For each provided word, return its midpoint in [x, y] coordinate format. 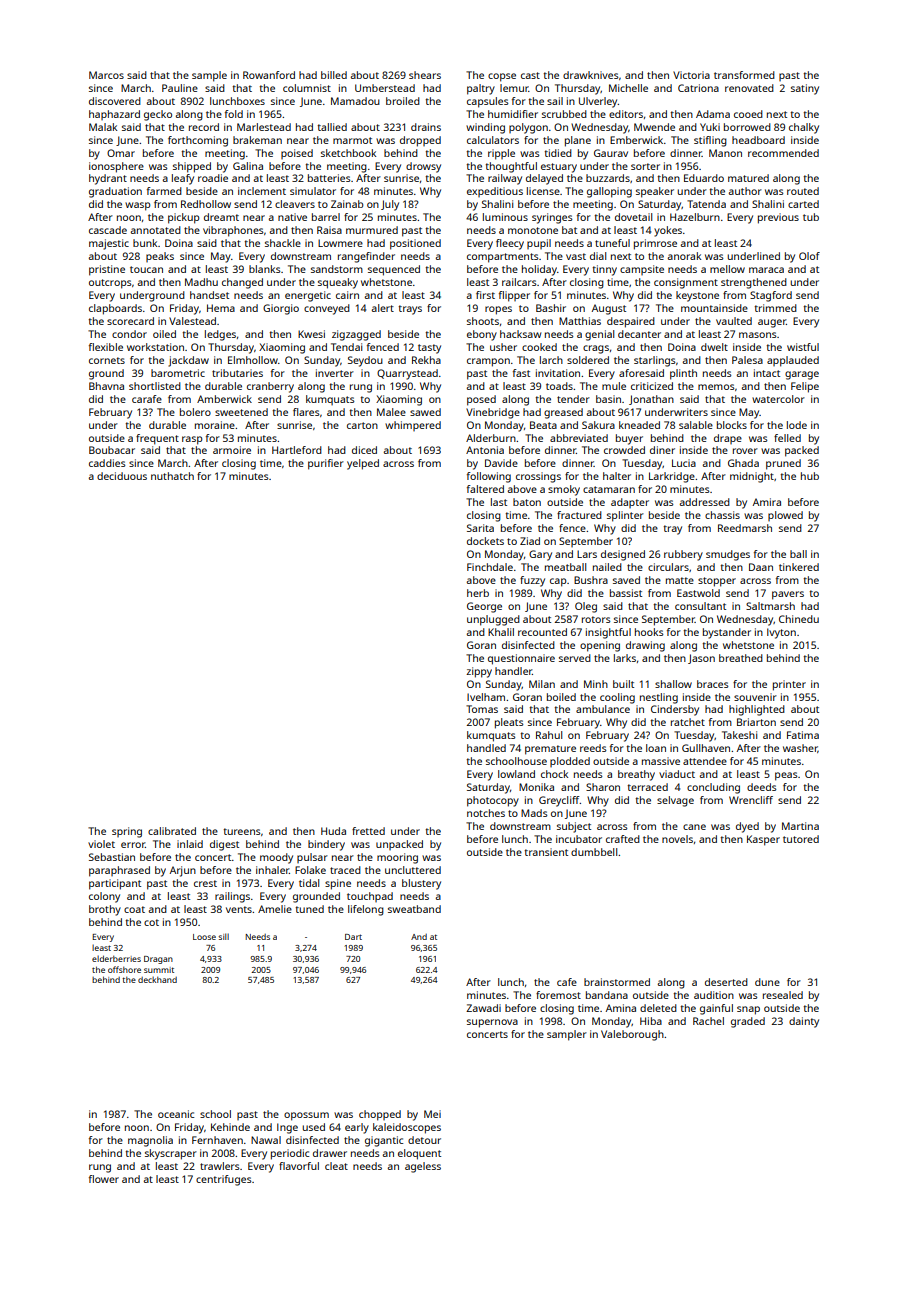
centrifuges [224, 1180]
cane [694, 827]
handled [486, 748]
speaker [655, 192]
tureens [242, 831]
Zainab [347, 204]
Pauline [180, 88]
